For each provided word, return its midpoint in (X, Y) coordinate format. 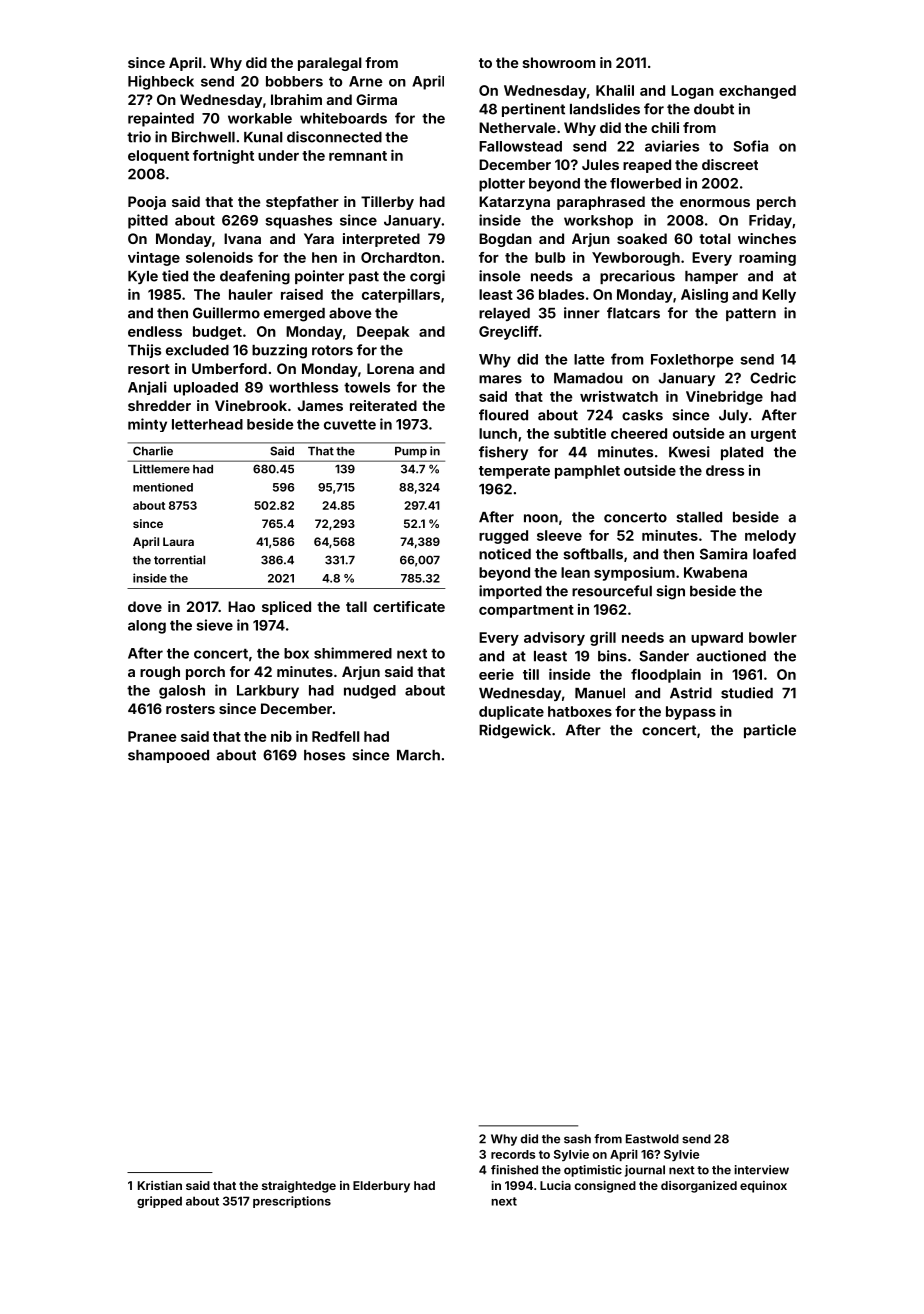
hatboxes (580, 711)
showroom (559, 62)
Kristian (160, 1185)
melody (770, 537)
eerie (496, 674)
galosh (182, 692)
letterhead (207, 424)
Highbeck (161, 82)
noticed (505, 554)
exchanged (757, 92)
